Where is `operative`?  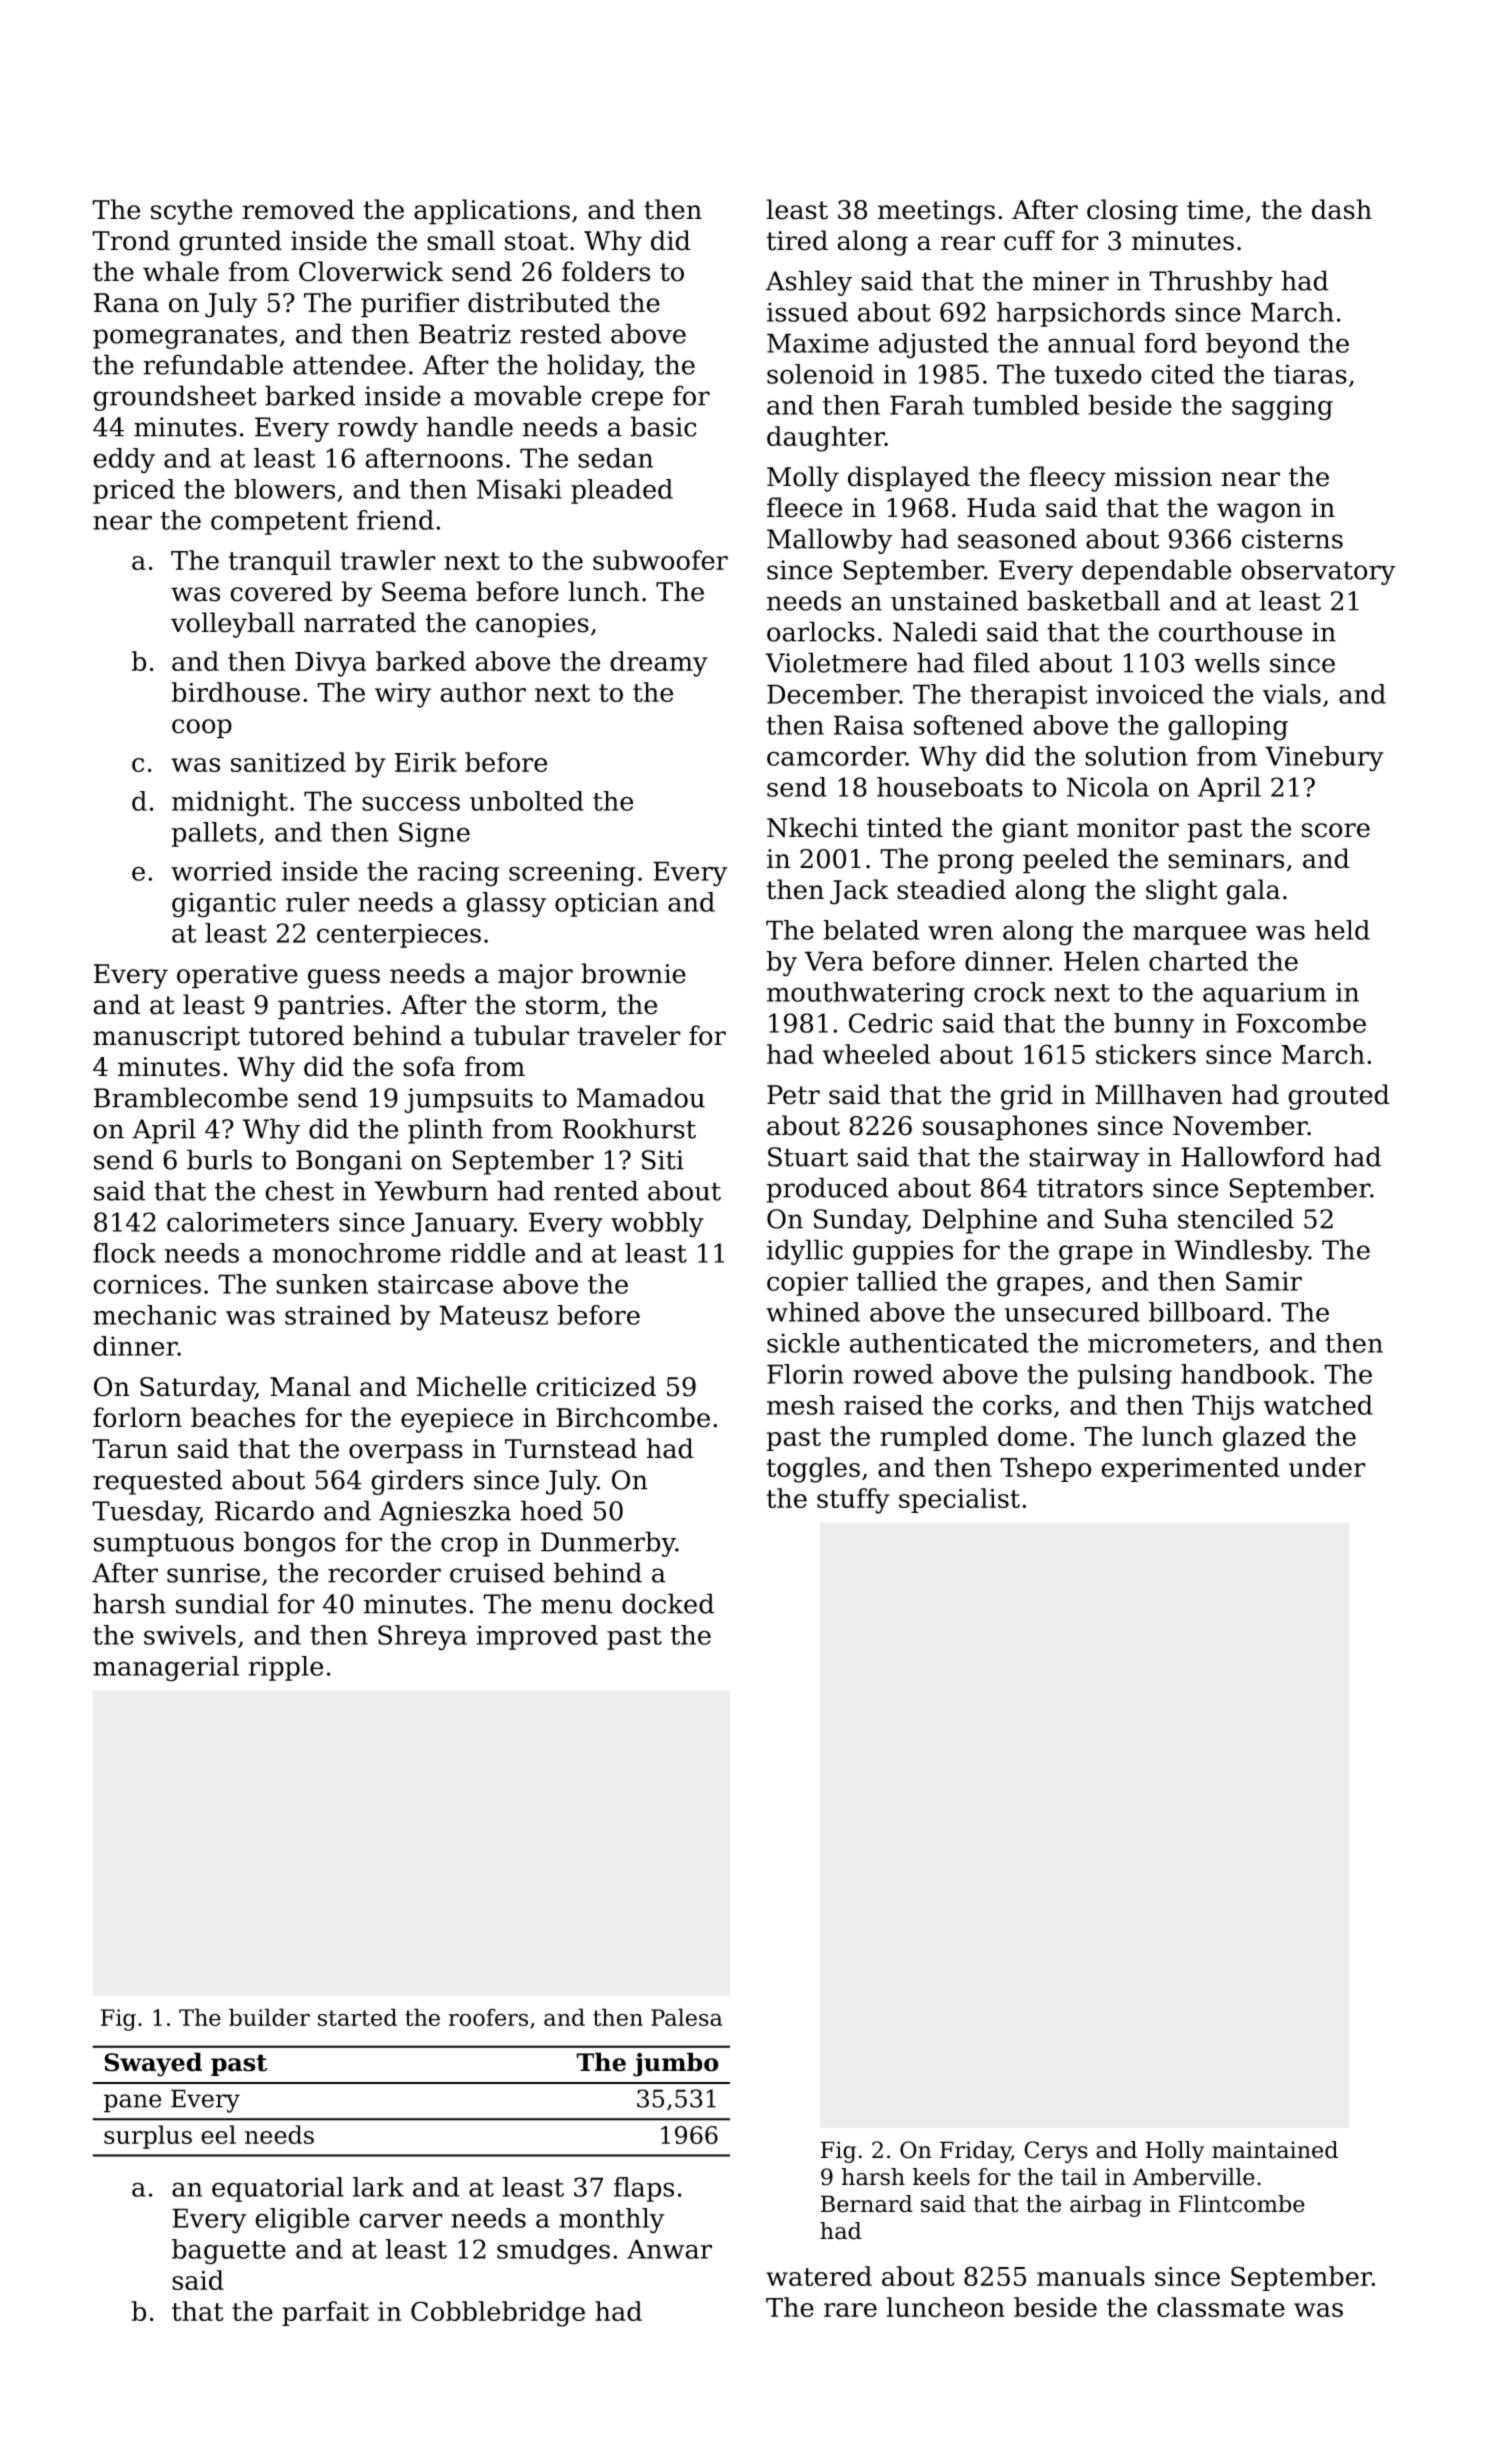 operative is located at coordinates (237, 976).
